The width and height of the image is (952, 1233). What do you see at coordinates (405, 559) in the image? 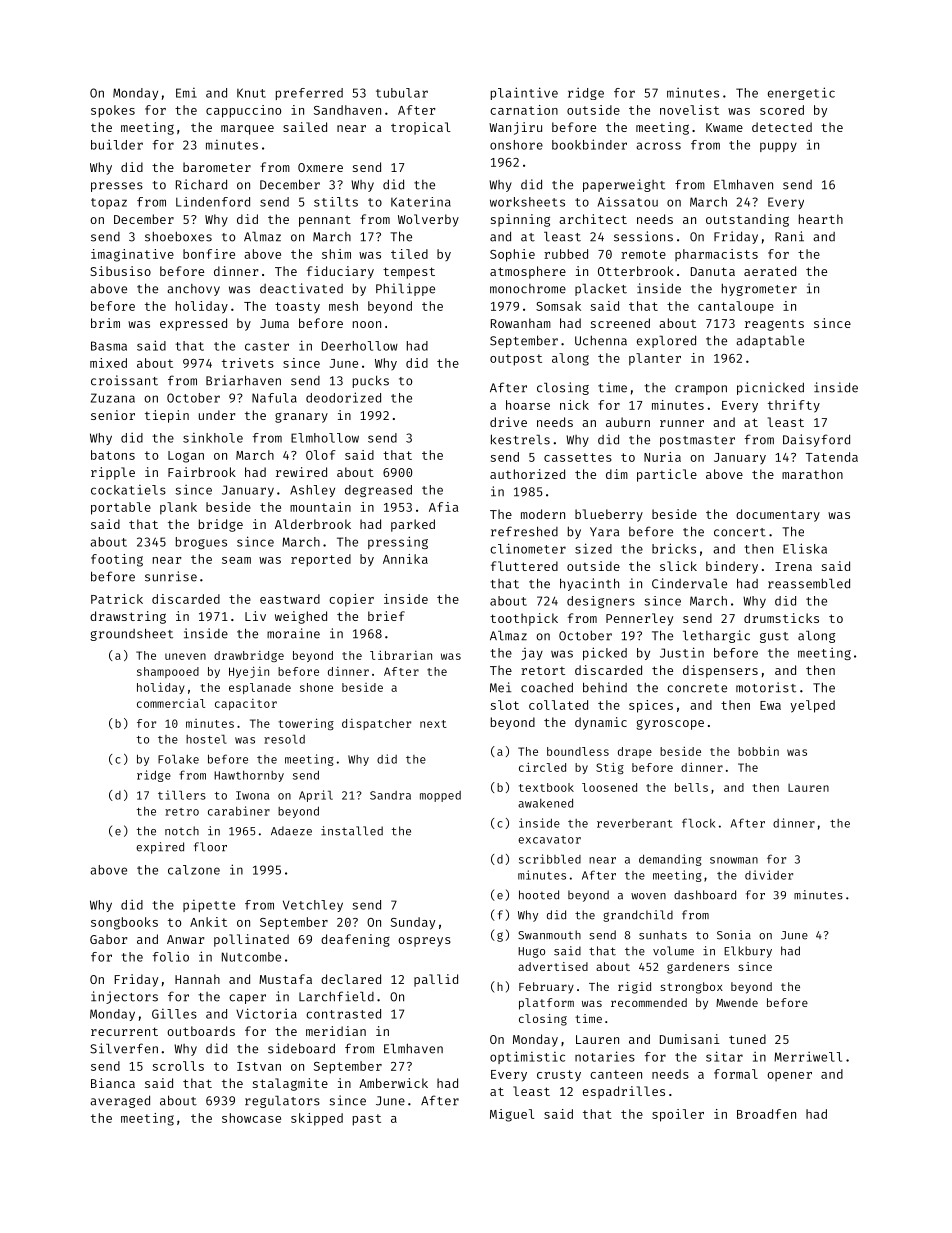
I see `Annika` at bounding box center [405, 559].
